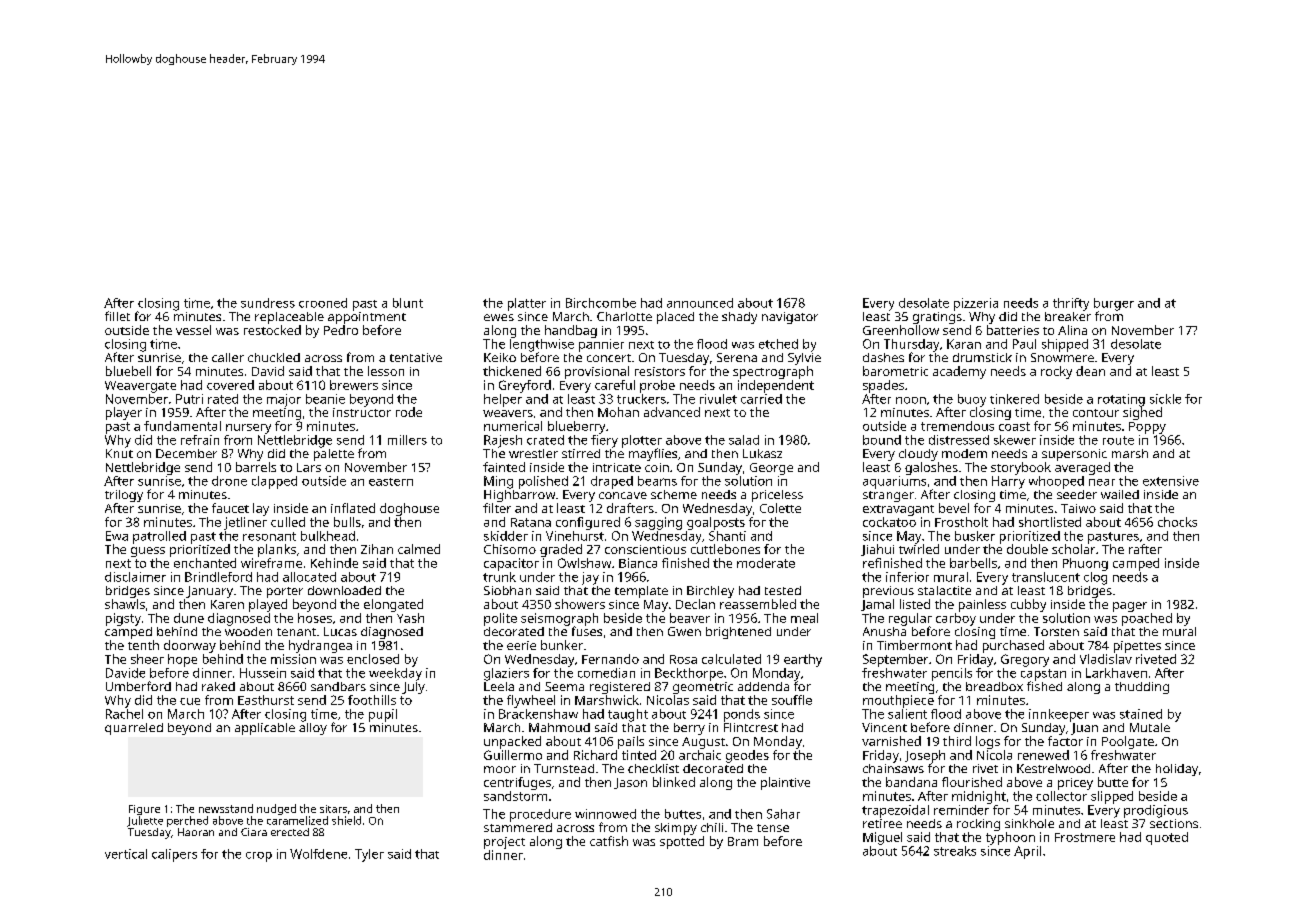  What do you see at coordinates (1128, 742) in the page?
I see `Poolgate` at bounding box center [1128, 742].
